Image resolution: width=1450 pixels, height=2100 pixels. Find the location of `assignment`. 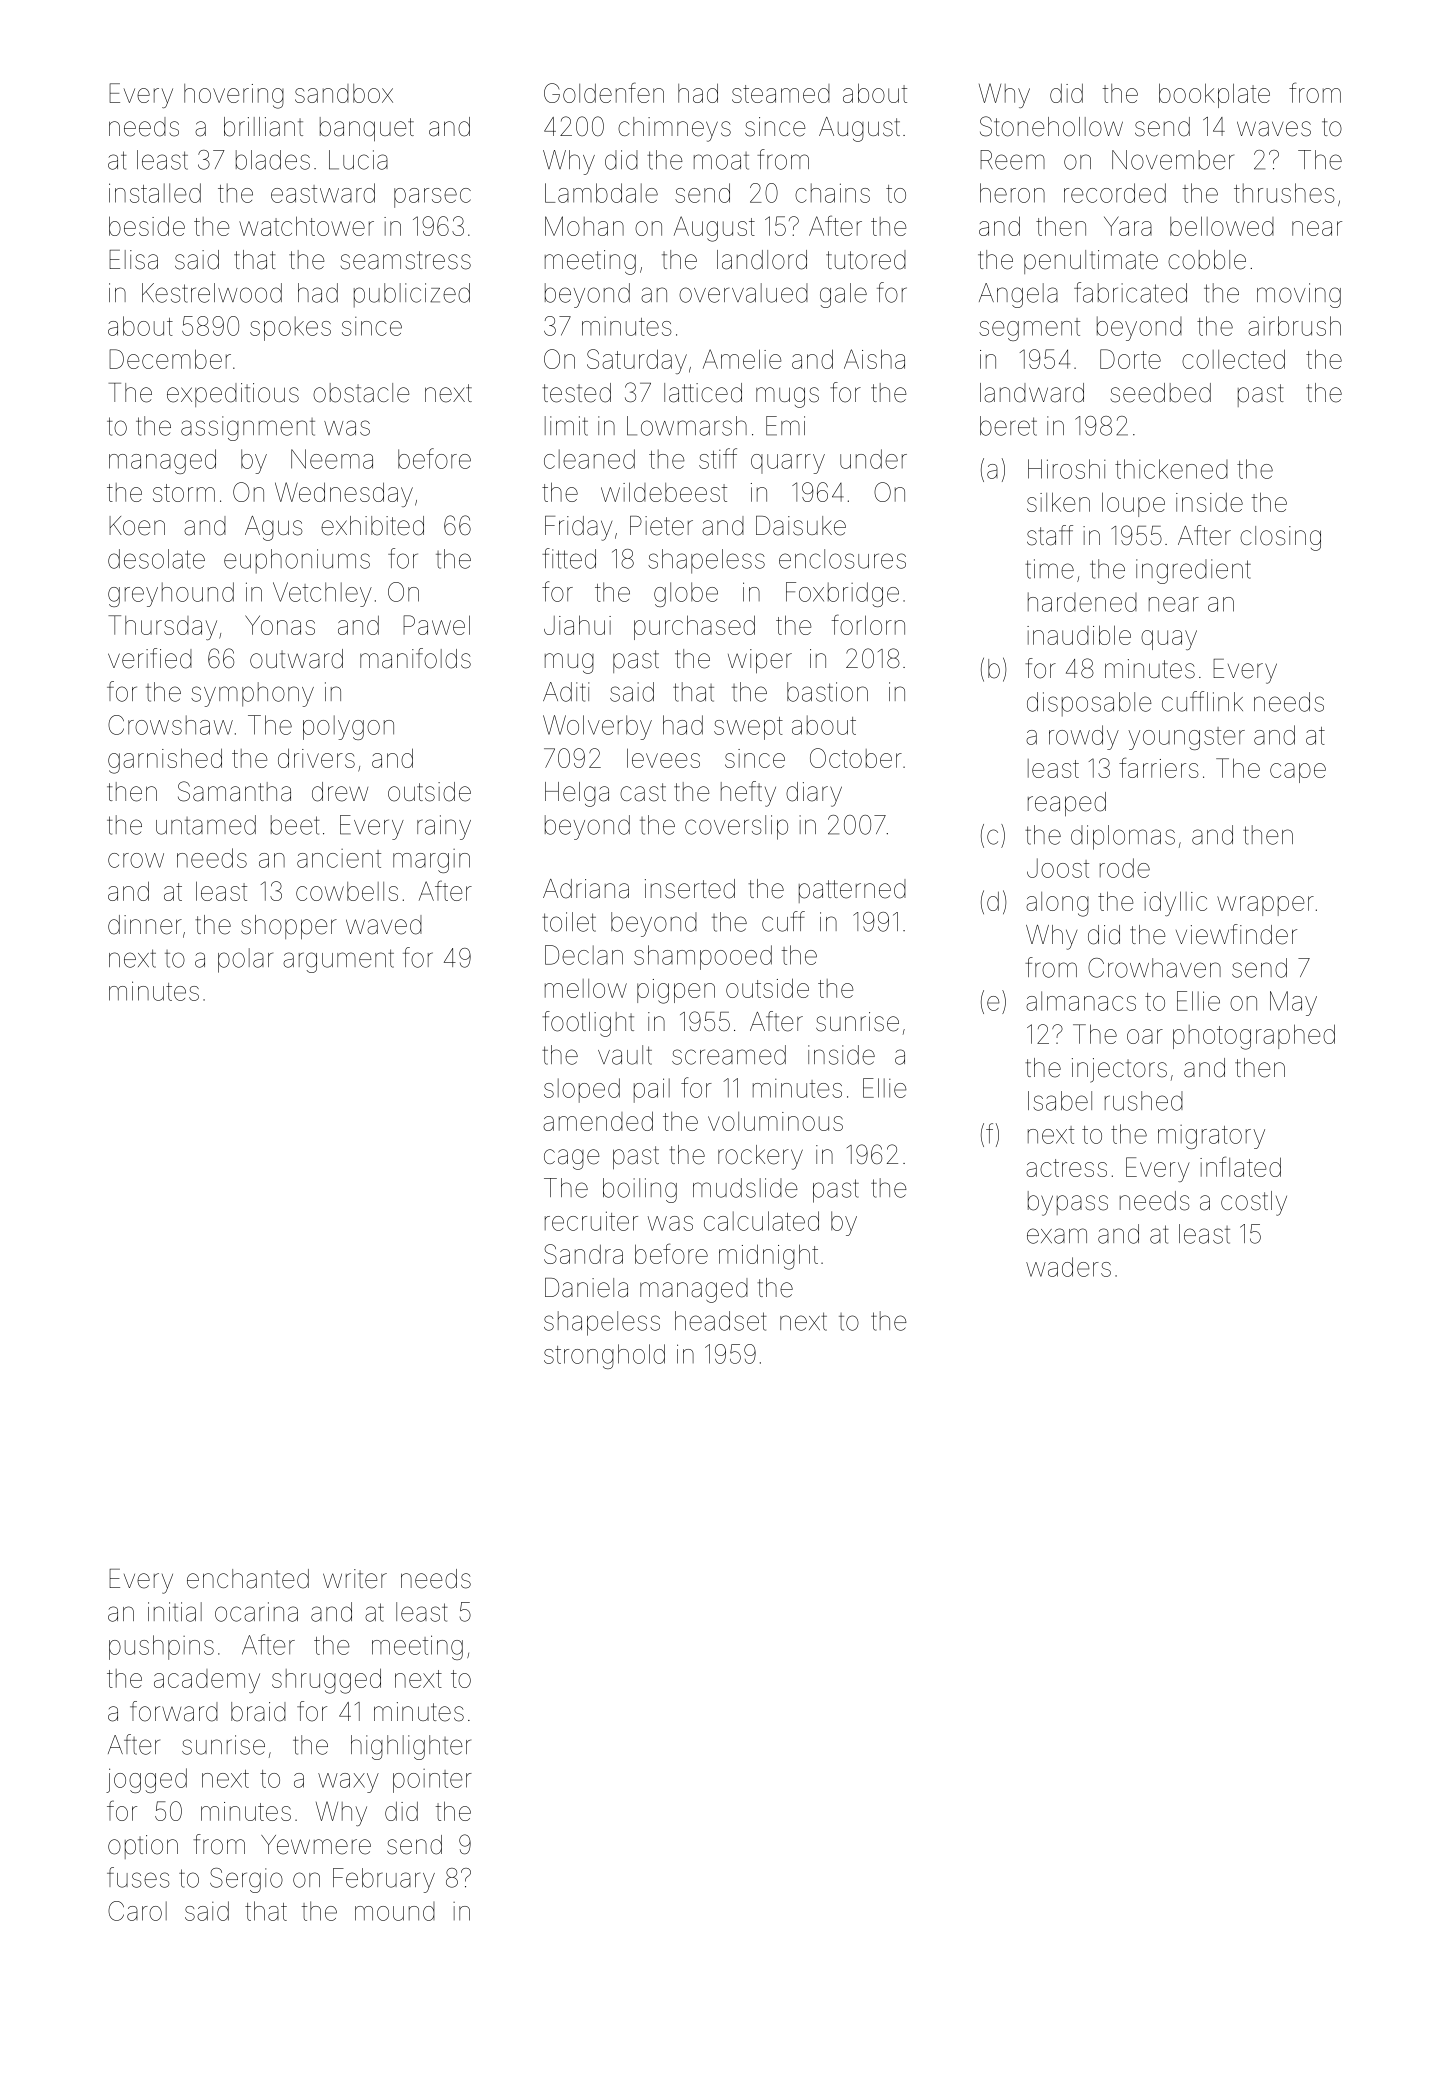

assignment is located at coordinates (248, 428).
